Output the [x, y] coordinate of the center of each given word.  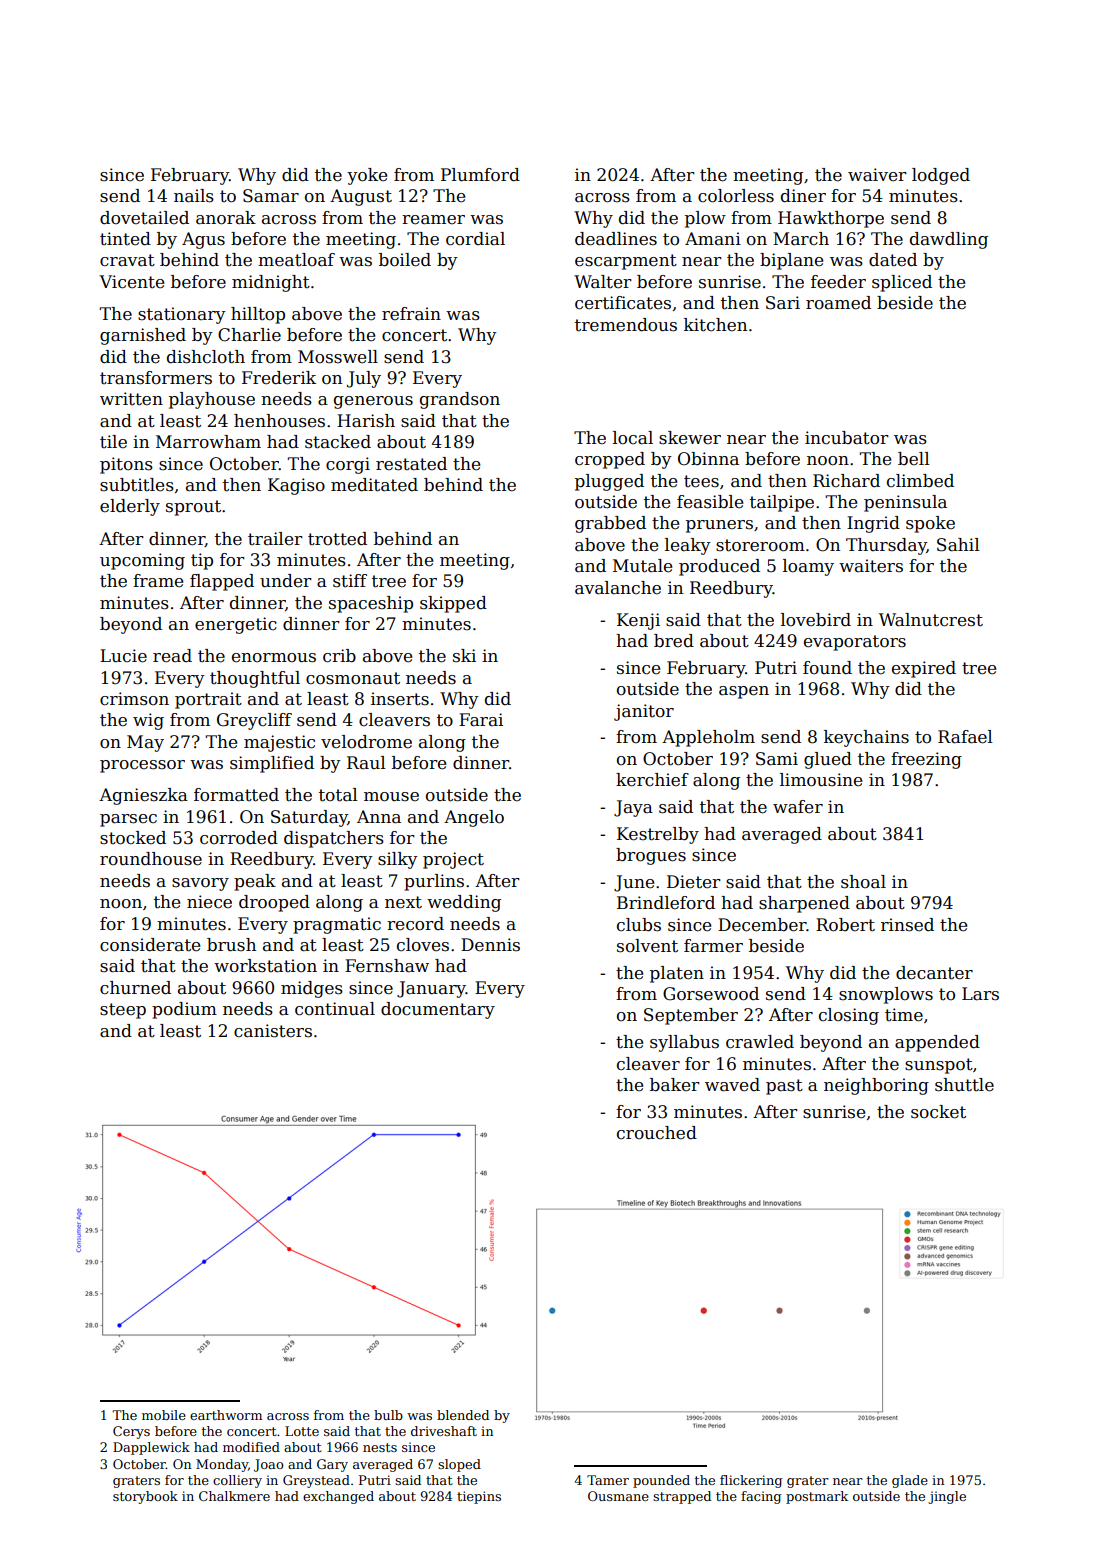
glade [910, 1481]
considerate [150, 945]
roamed [838, 303]
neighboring [876, 1086]
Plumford [480, 175]
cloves [423, 945]
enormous [274, 658]
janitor [644, 712]
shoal [863, 882]
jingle [947, 1497]
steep [123, 1011]
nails [194, 196]
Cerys [131, 1432]
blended [463, 1415]
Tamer [608, 1480]
